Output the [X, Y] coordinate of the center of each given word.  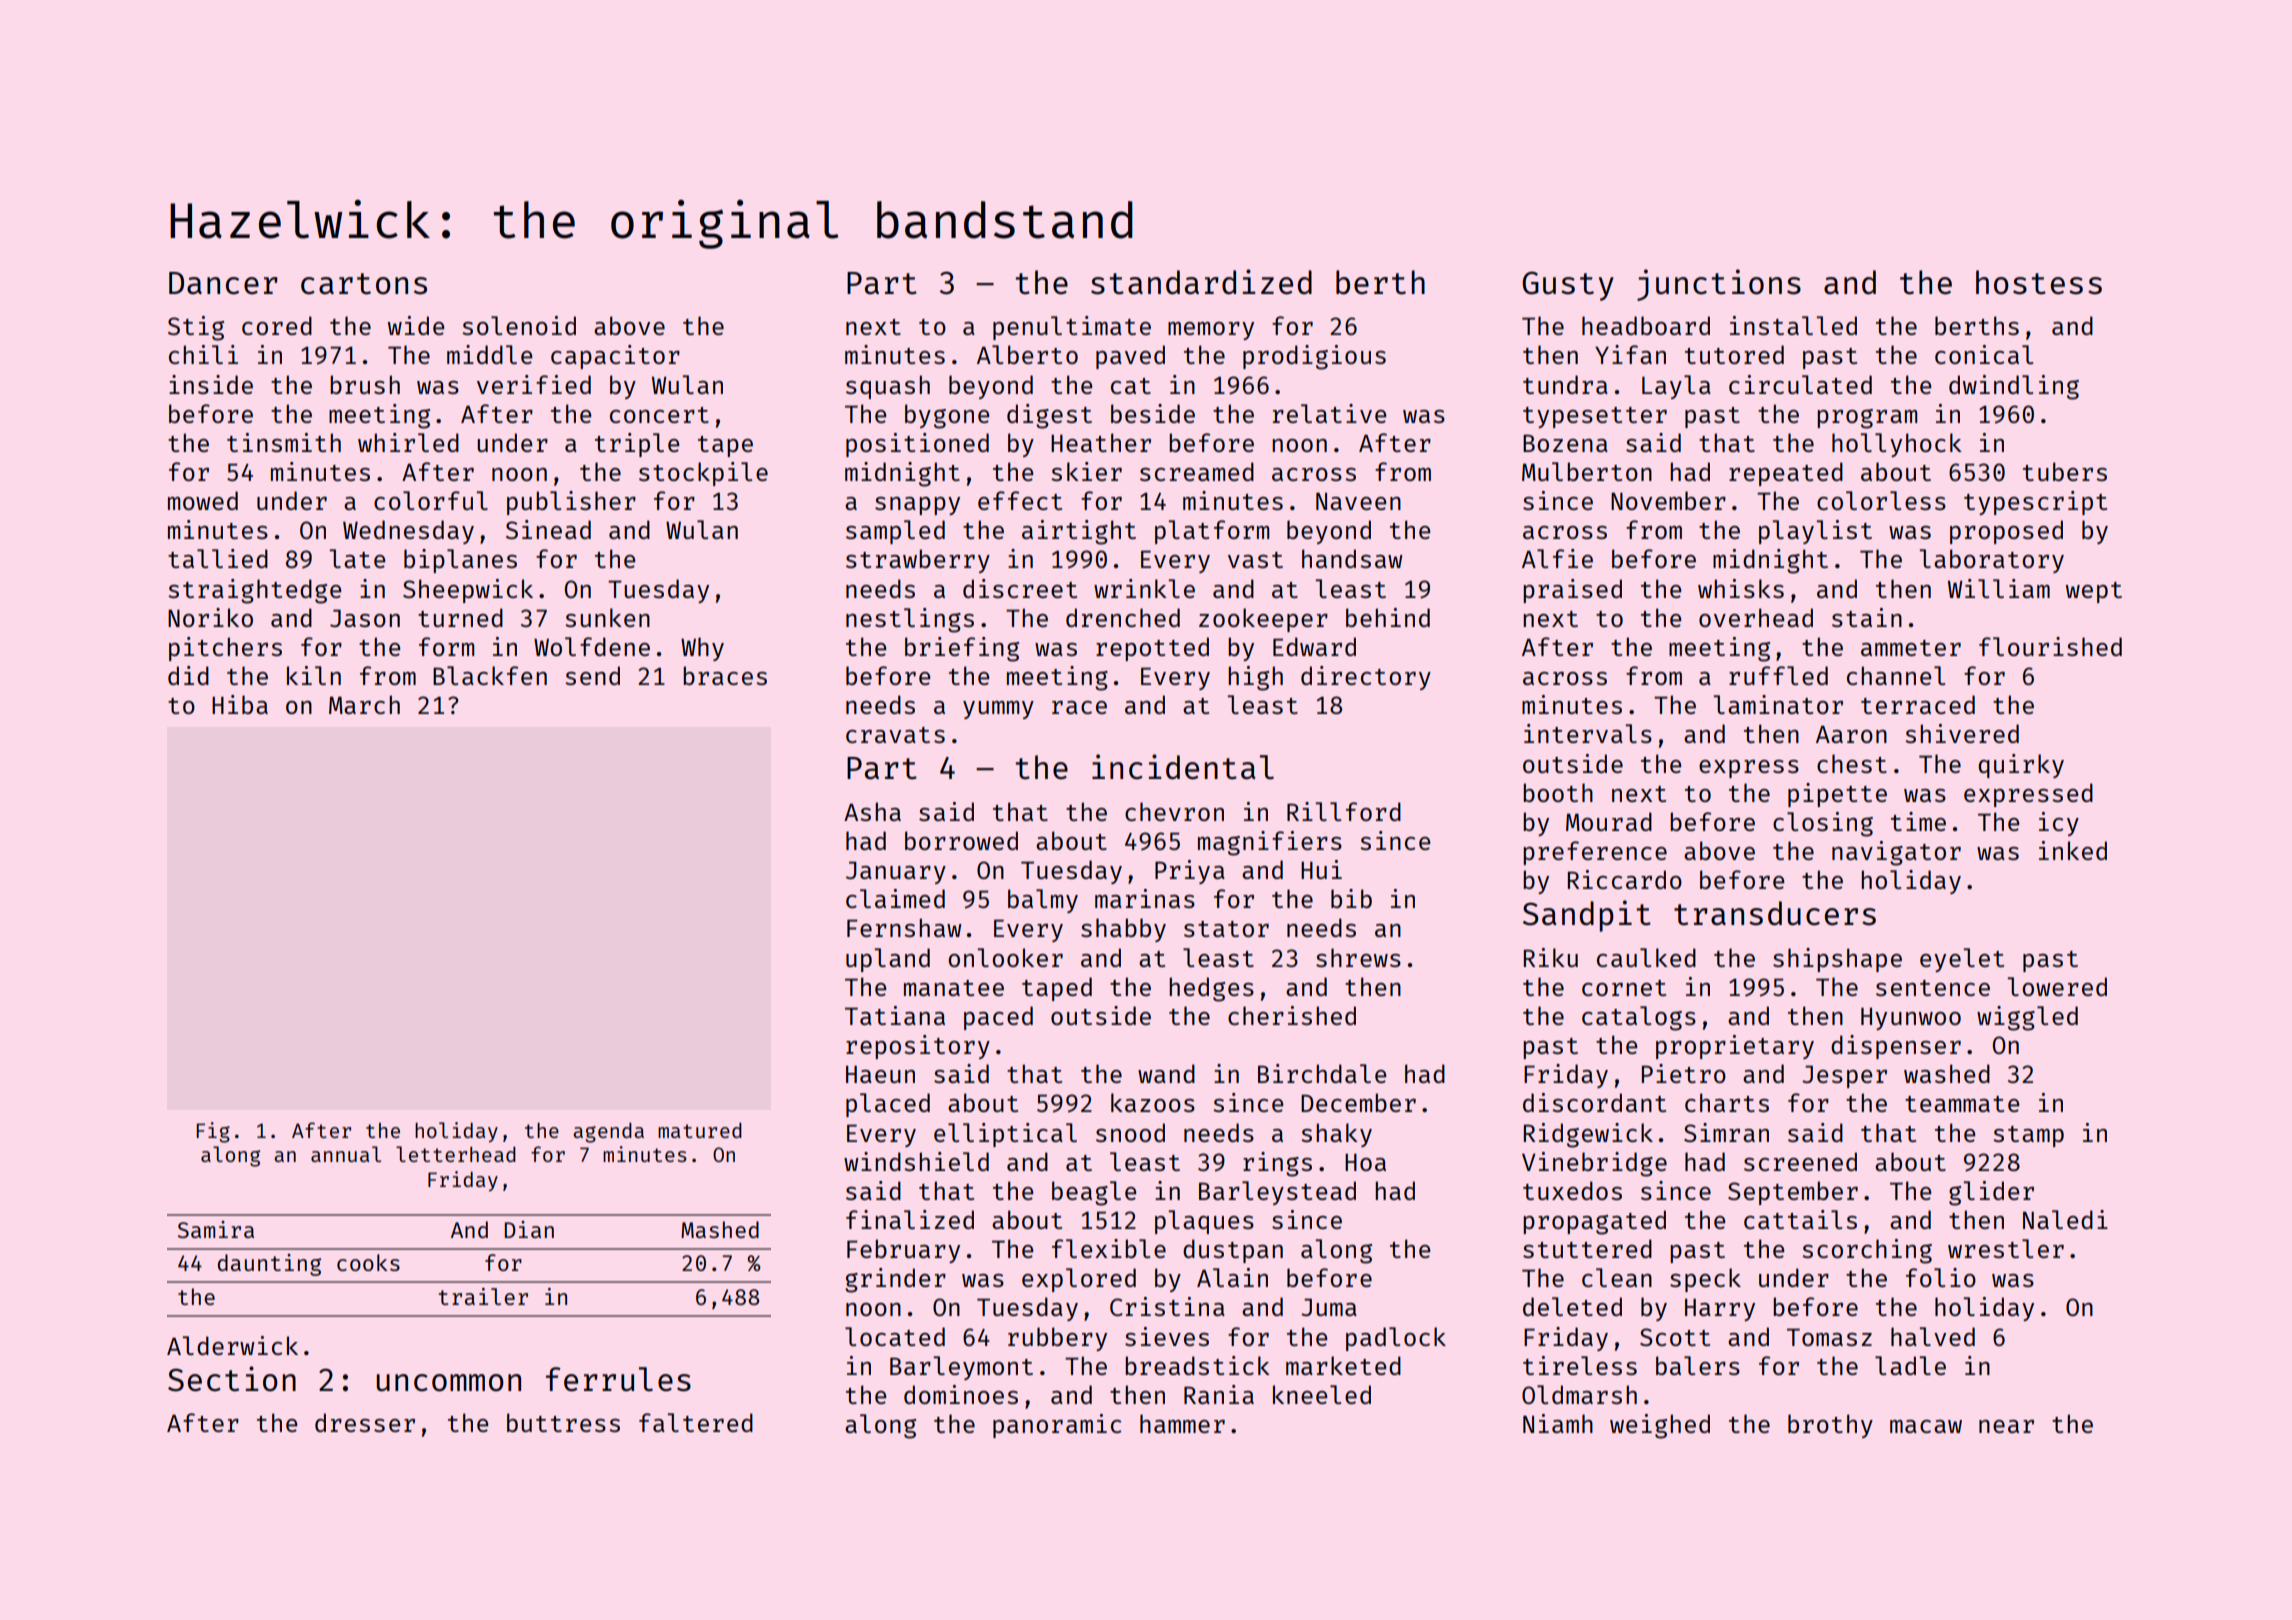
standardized [1201, 282]
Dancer [223, 283]
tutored [1734, 354]
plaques [1204, 1222]
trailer [483, 1296]
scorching [1867, 1251]
